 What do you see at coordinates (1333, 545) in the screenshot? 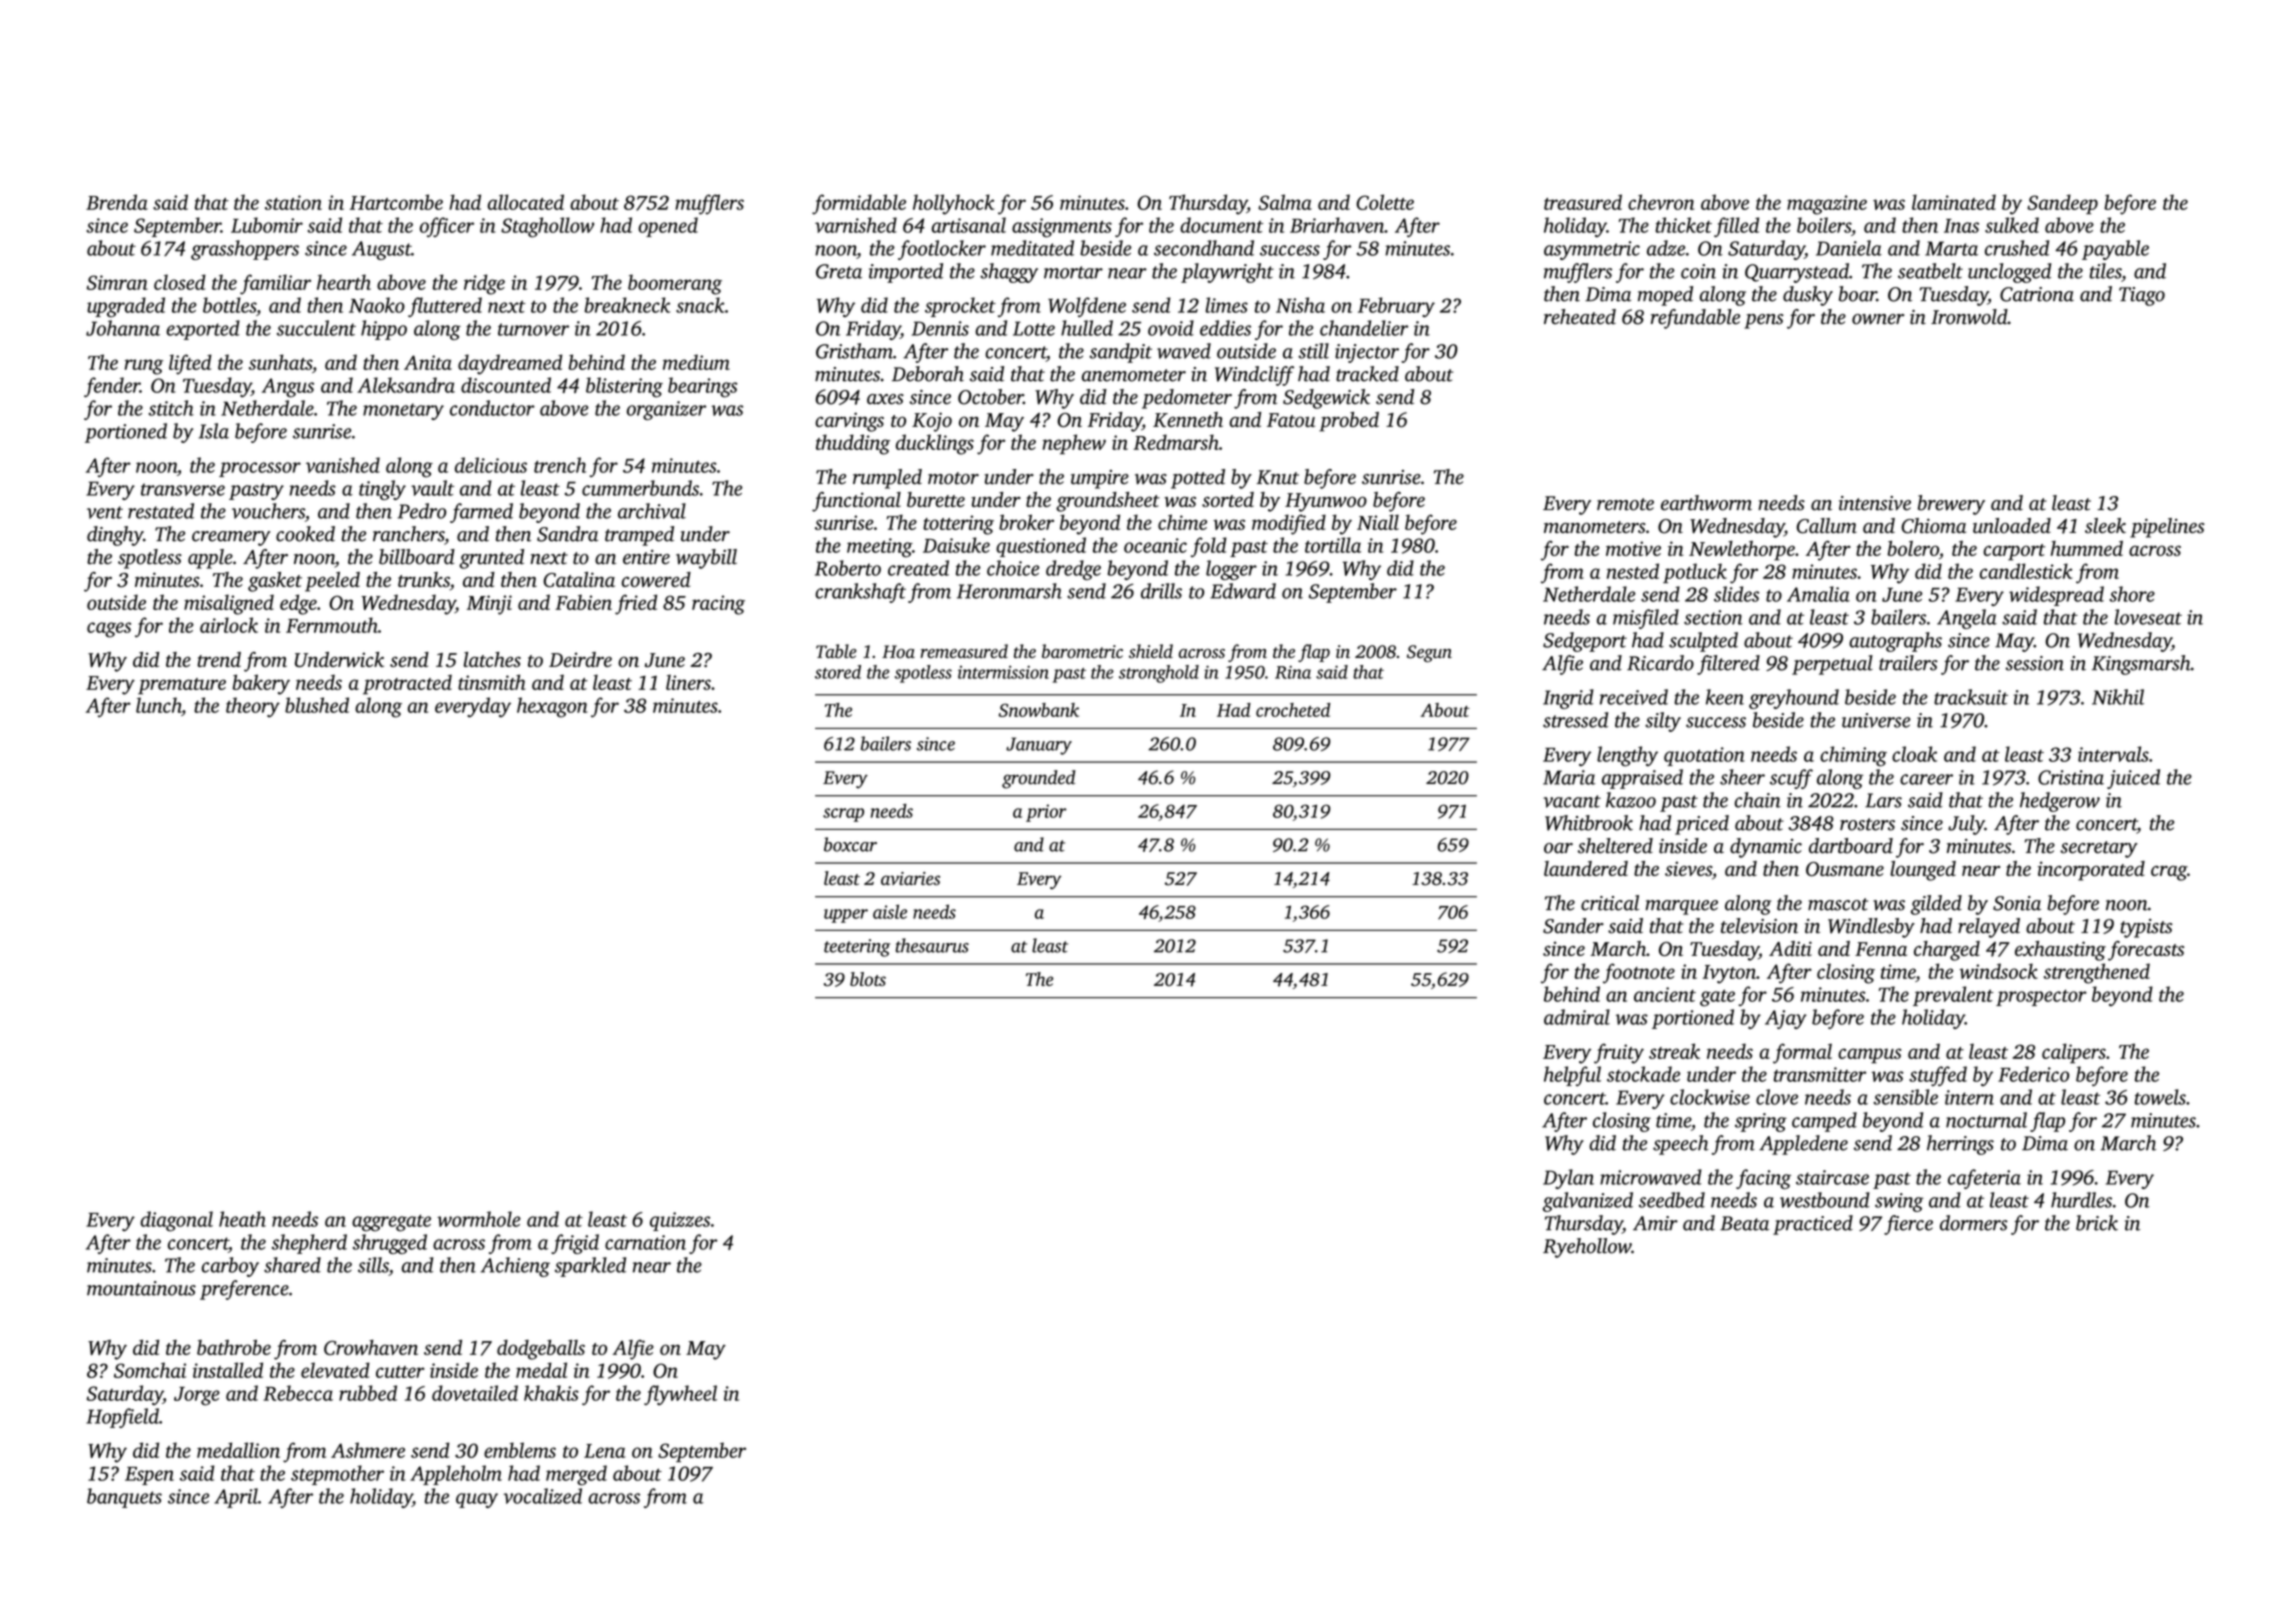
I see `tortilla` at bounding box center [1333, 545].
